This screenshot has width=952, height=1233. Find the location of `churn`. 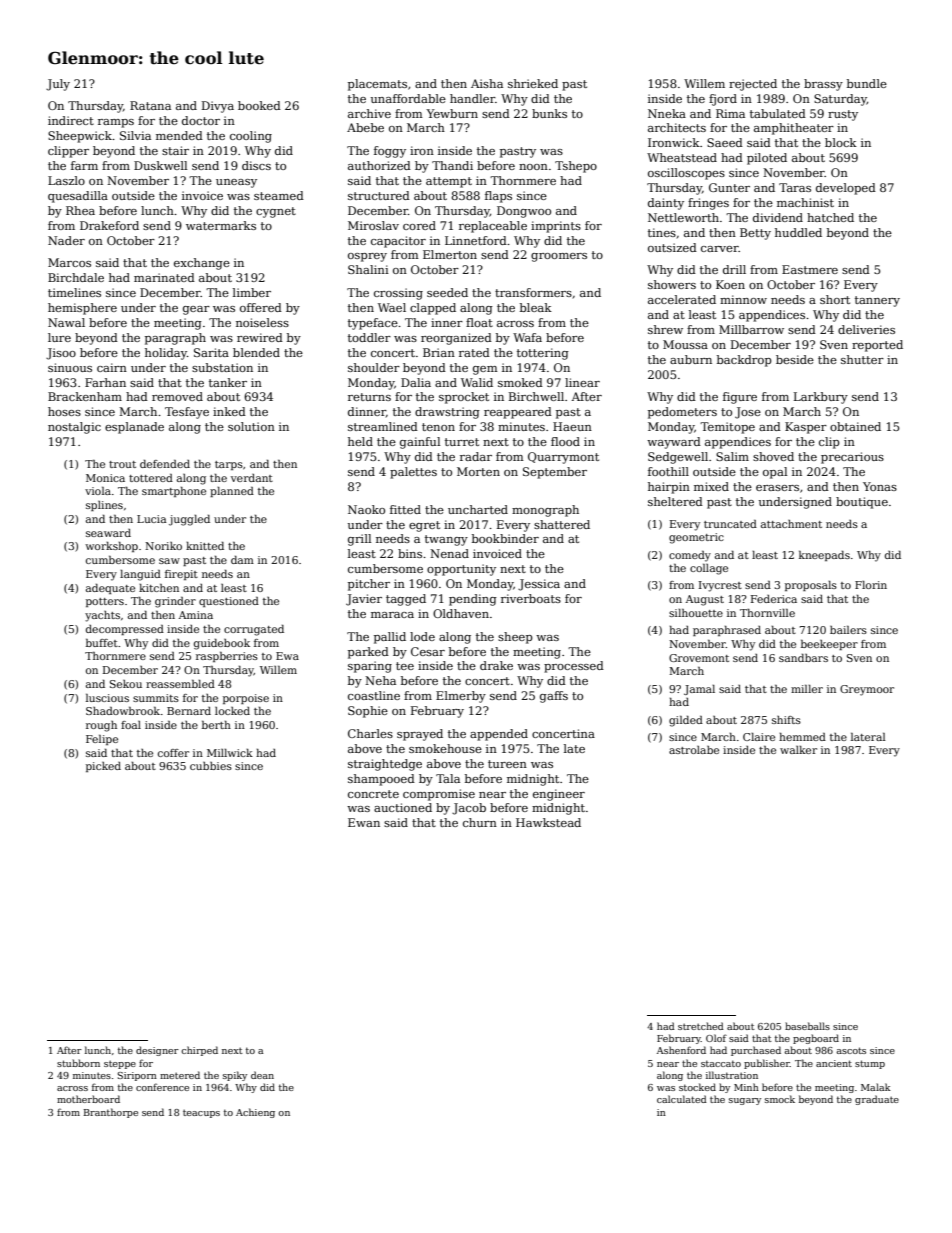

churn is located at coordinates (480, 822).
